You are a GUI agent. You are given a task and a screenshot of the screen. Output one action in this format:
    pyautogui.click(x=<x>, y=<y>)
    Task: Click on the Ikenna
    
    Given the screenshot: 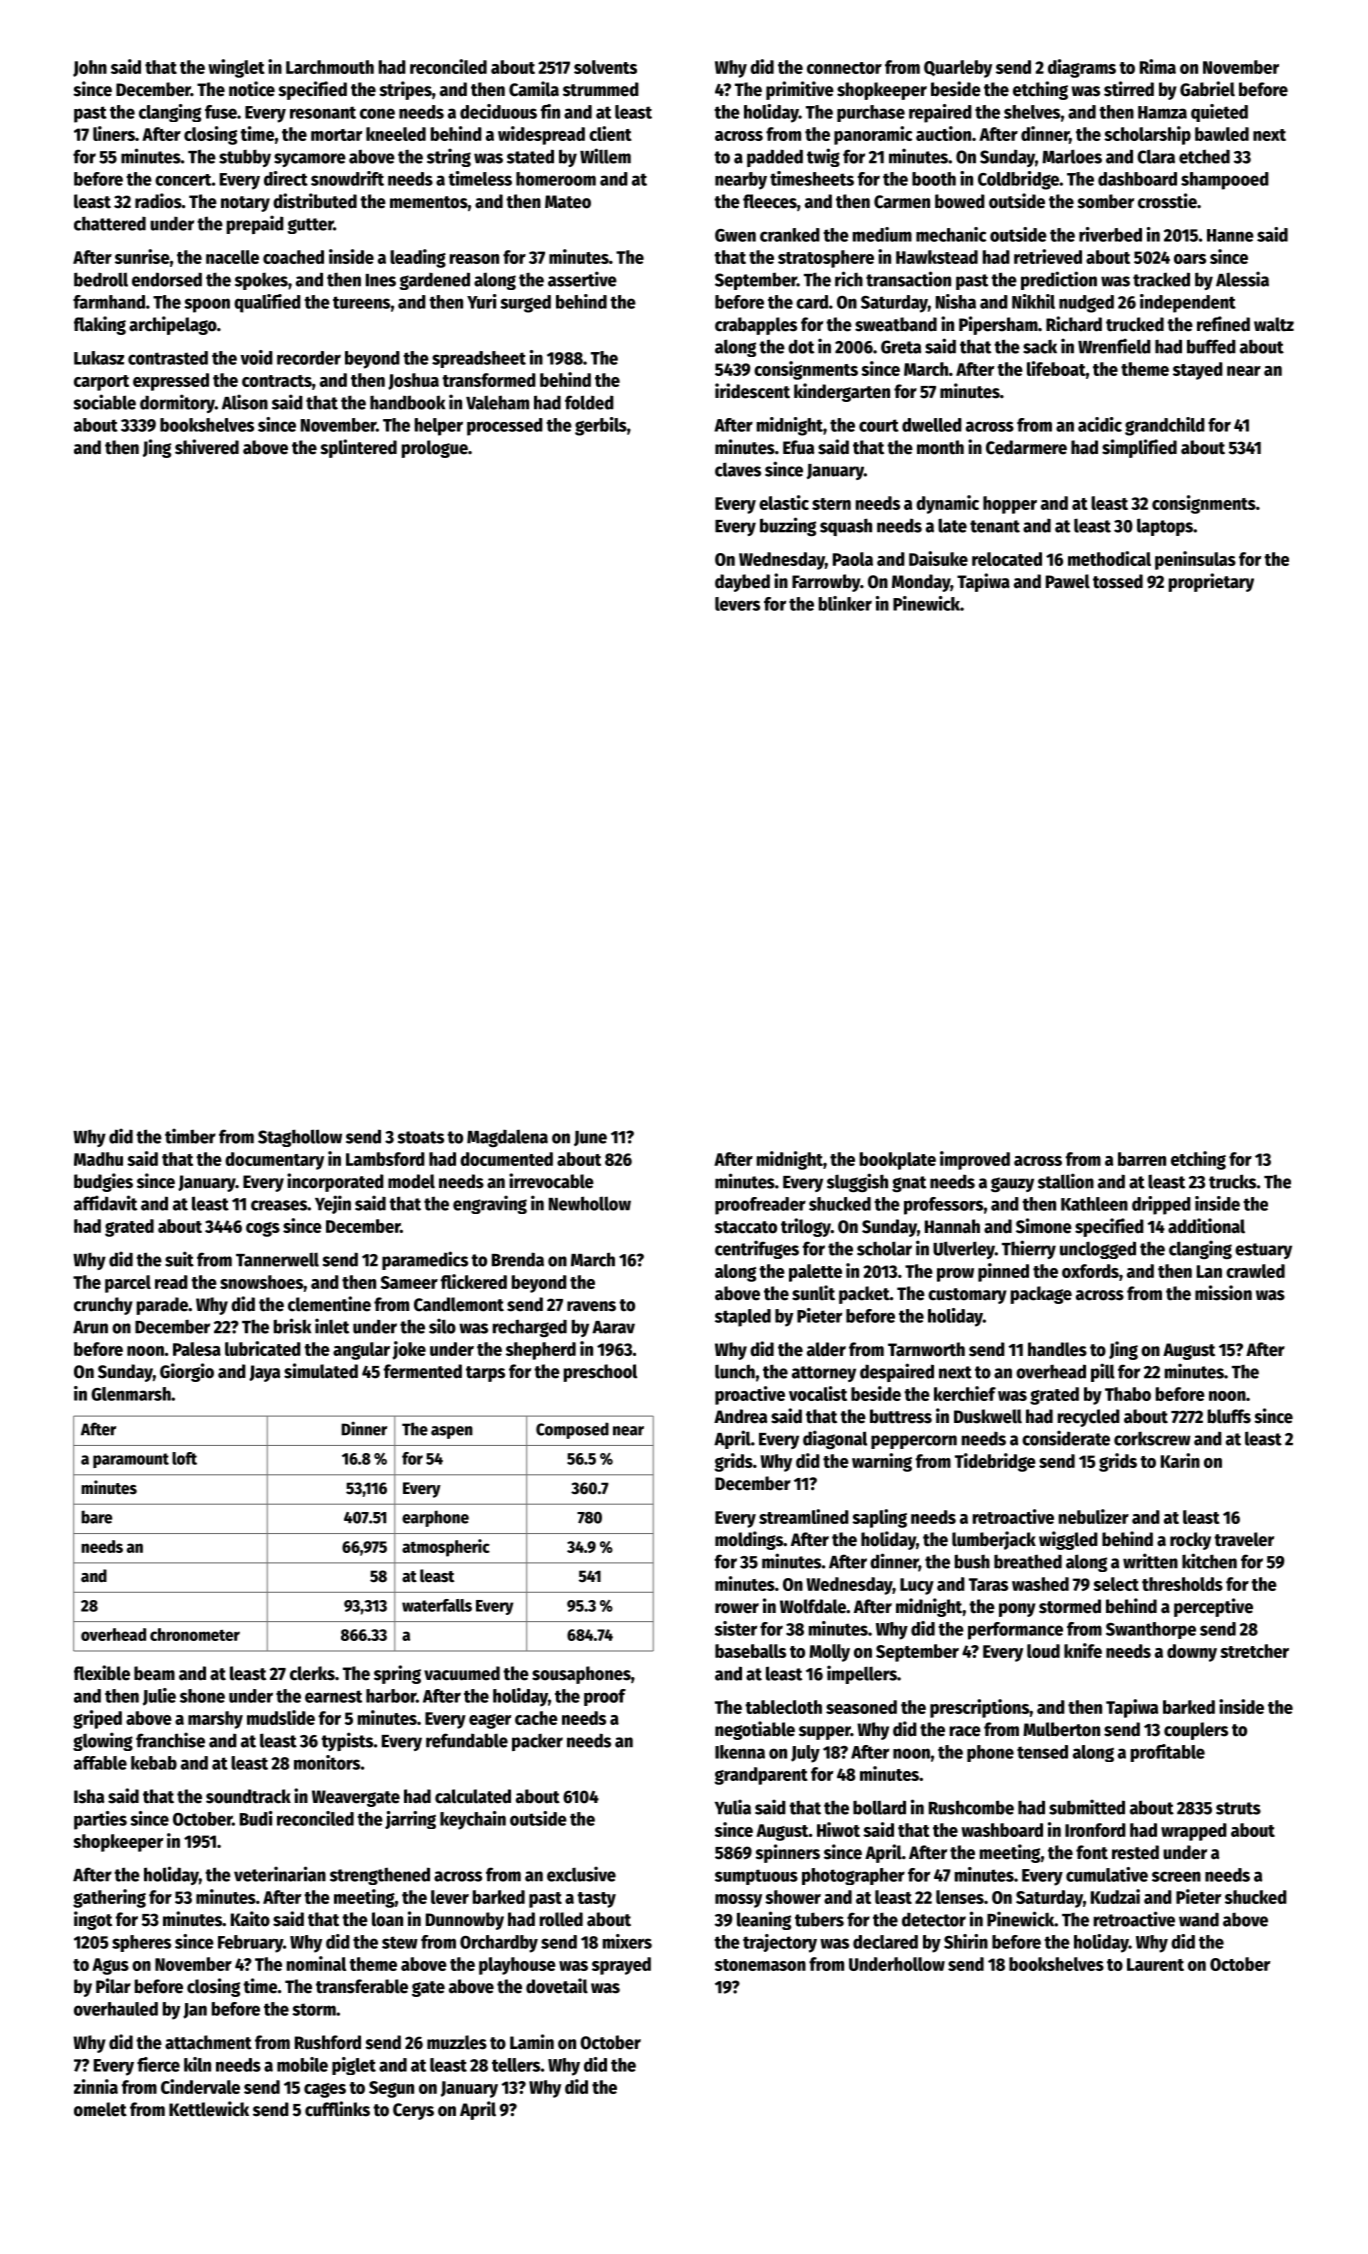 What is the action you would take?
    pyautogui.click(x=740, y=1752)
